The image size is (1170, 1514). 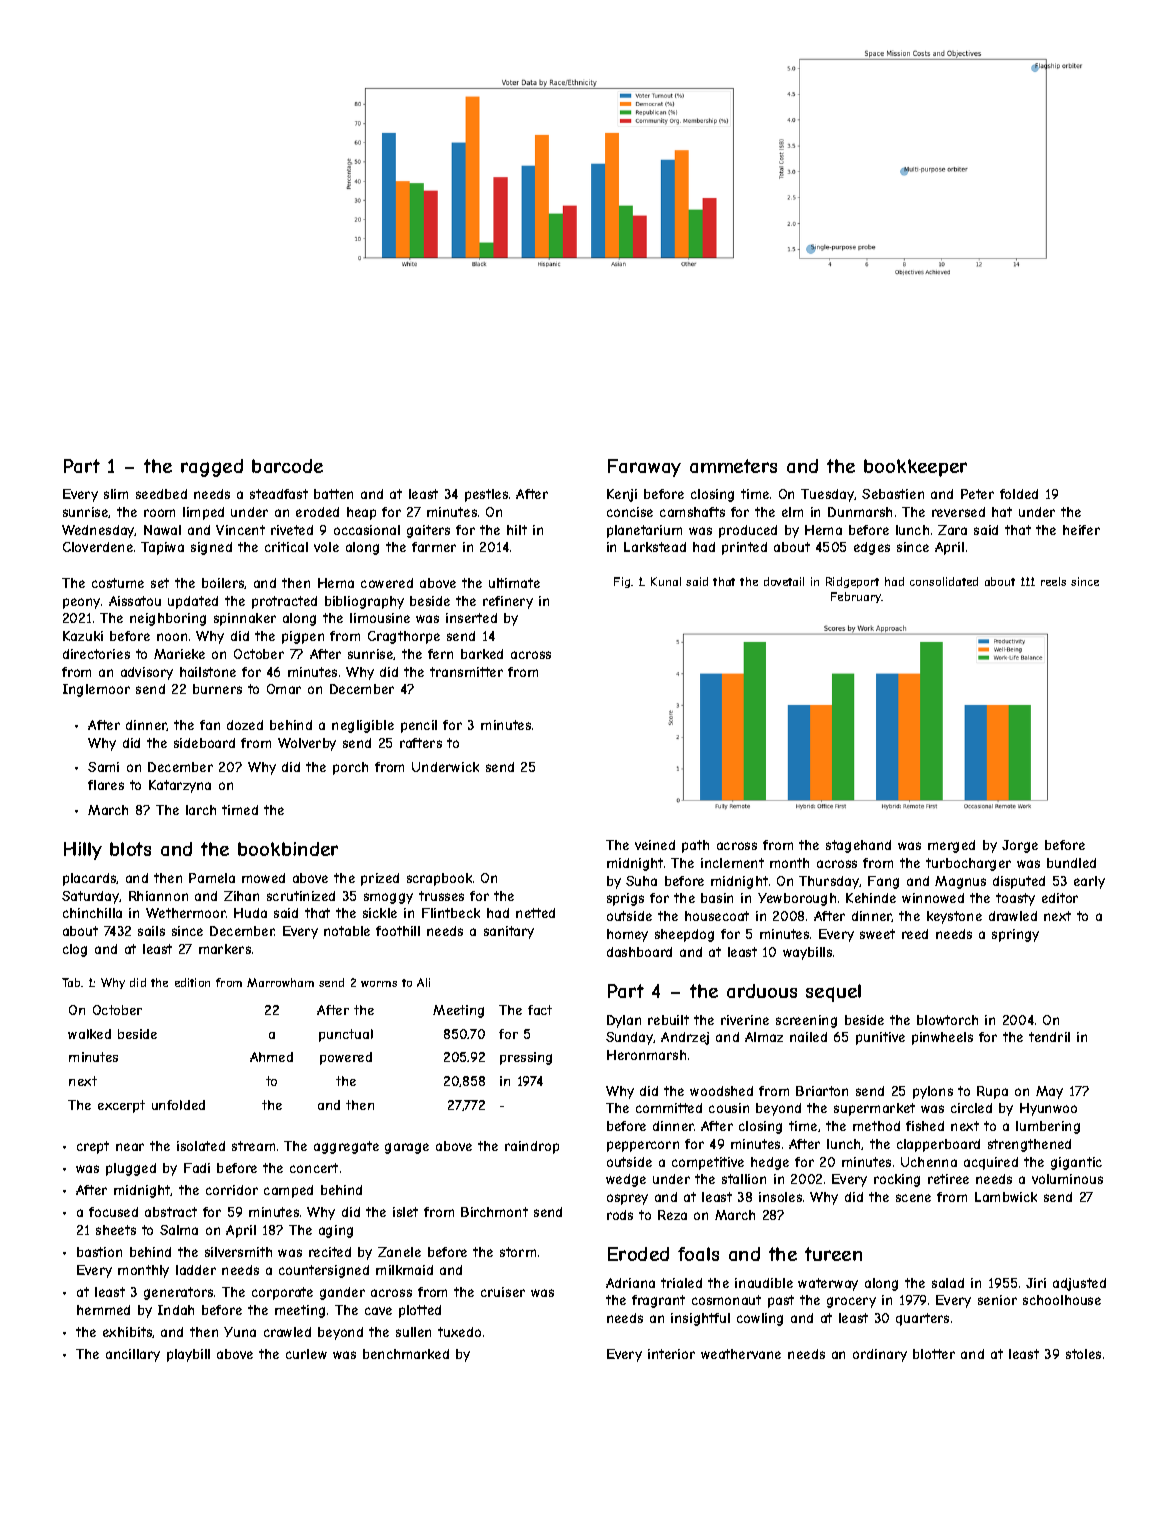 I want to click on bookkeeper, so click(x=915, y=468).
